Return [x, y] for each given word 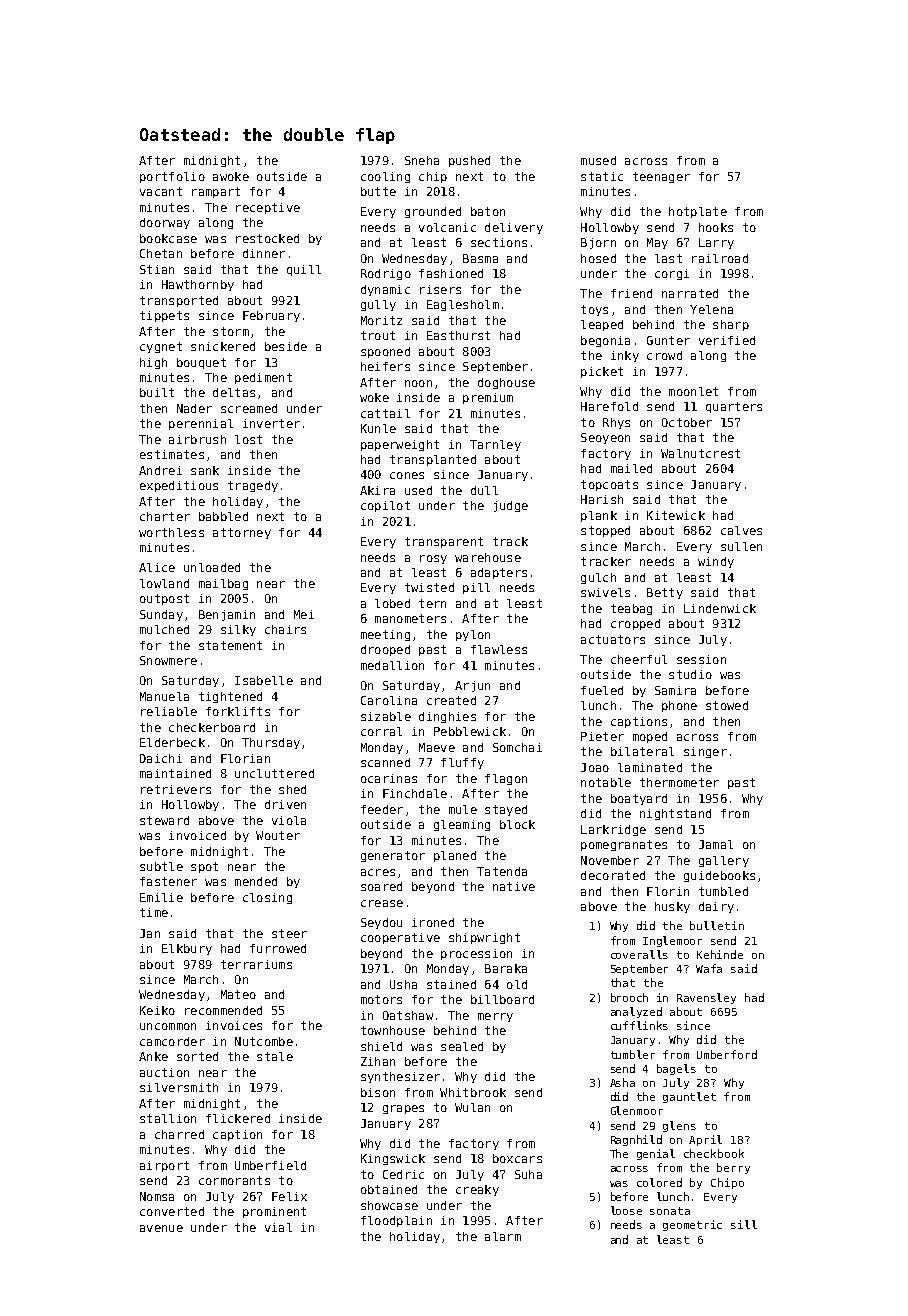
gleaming [462, 825]
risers [440, 289]
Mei [304, 614]
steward [164, 820]
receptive [268, 208]
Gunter [668, 340]
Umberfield [270, 1165]
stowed [727, 705]
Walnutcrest [700, 453]
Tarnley [495, 445]
